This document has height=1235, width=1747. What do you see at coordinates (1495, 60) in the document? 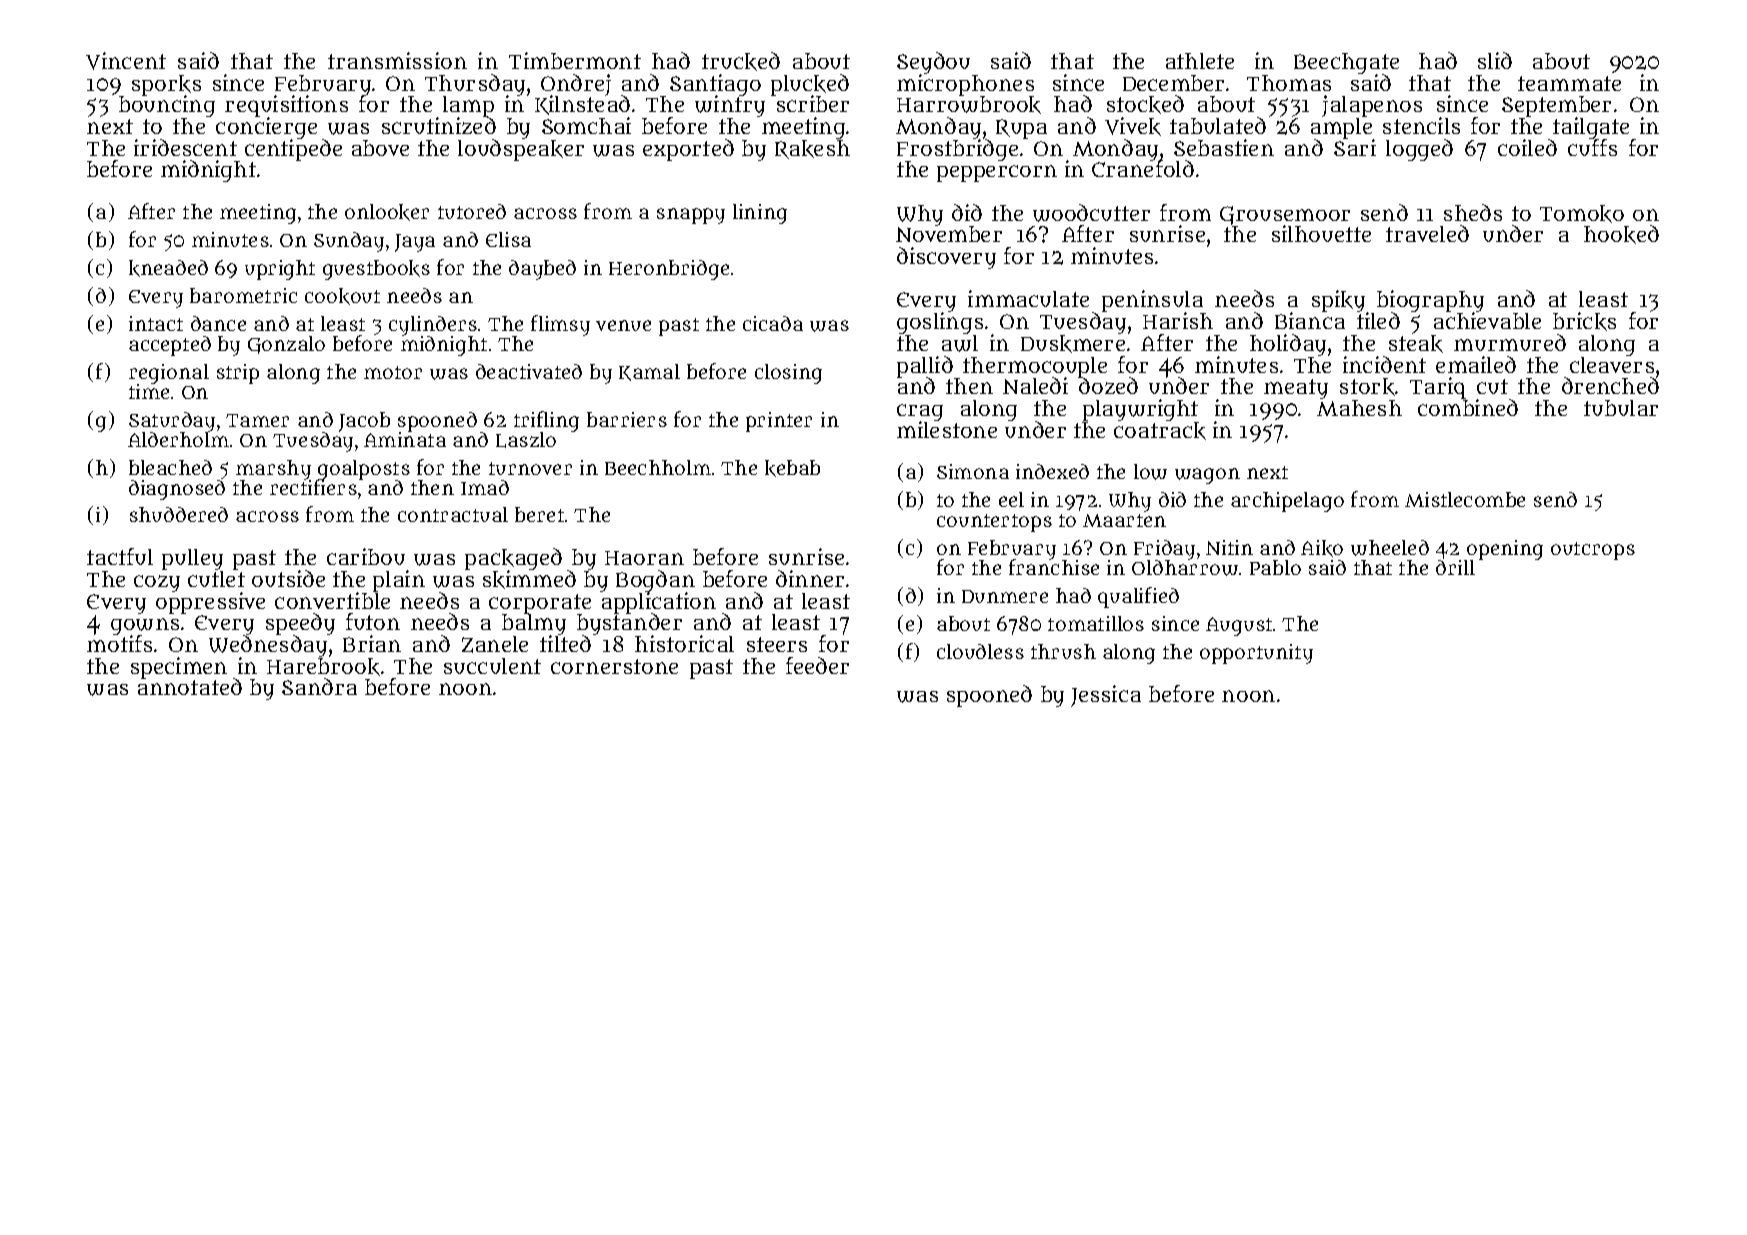
I see `slid` at bounding box center [1495, 60].
